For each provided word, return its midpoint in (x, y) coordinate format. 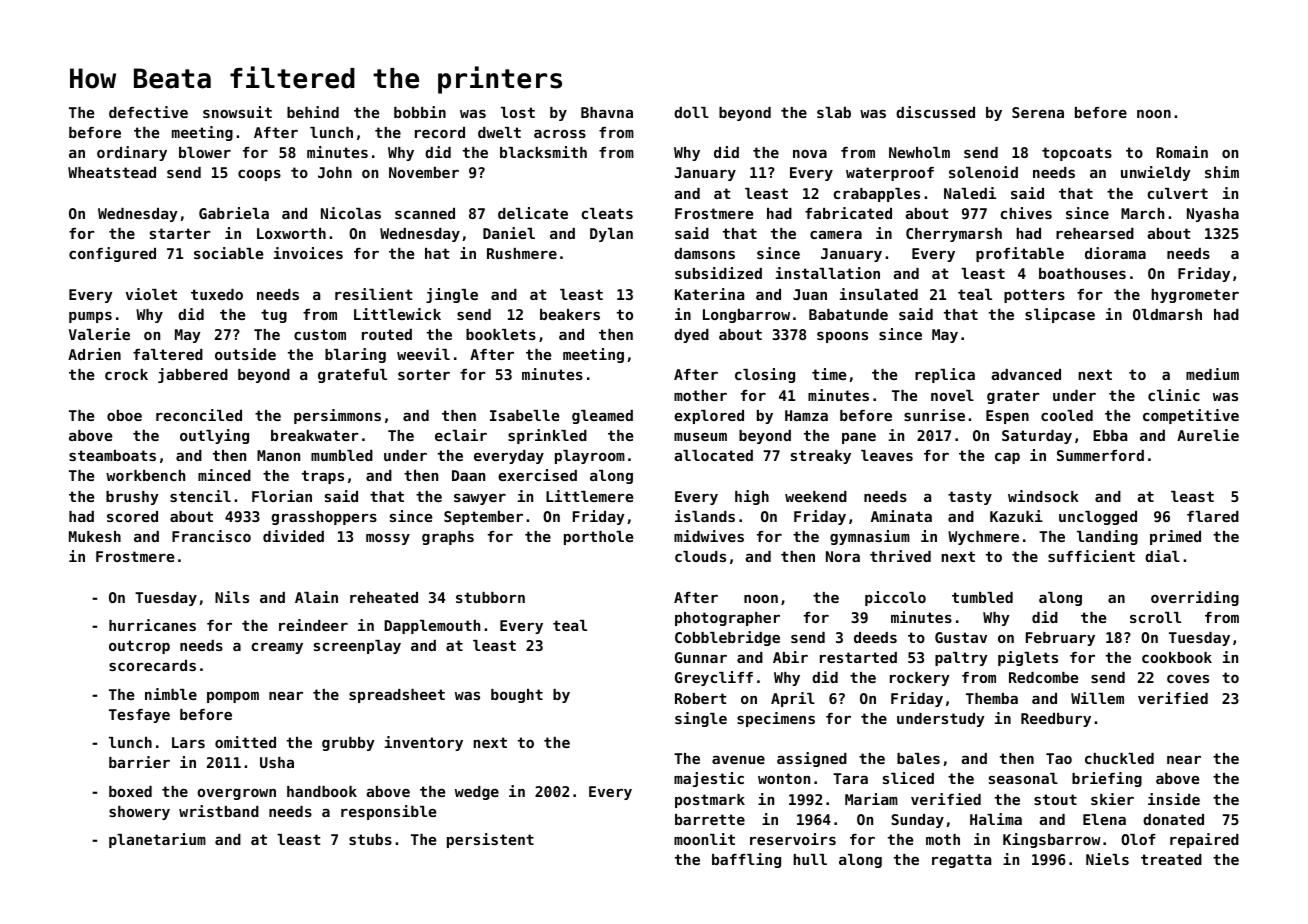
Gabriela (234, 213)
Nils (232, 597)
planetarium (157, 840)
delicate (533, 213)
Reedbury (1056, 720)
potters (1034, 296)
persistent (490, 840)
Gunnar (701, 657)
